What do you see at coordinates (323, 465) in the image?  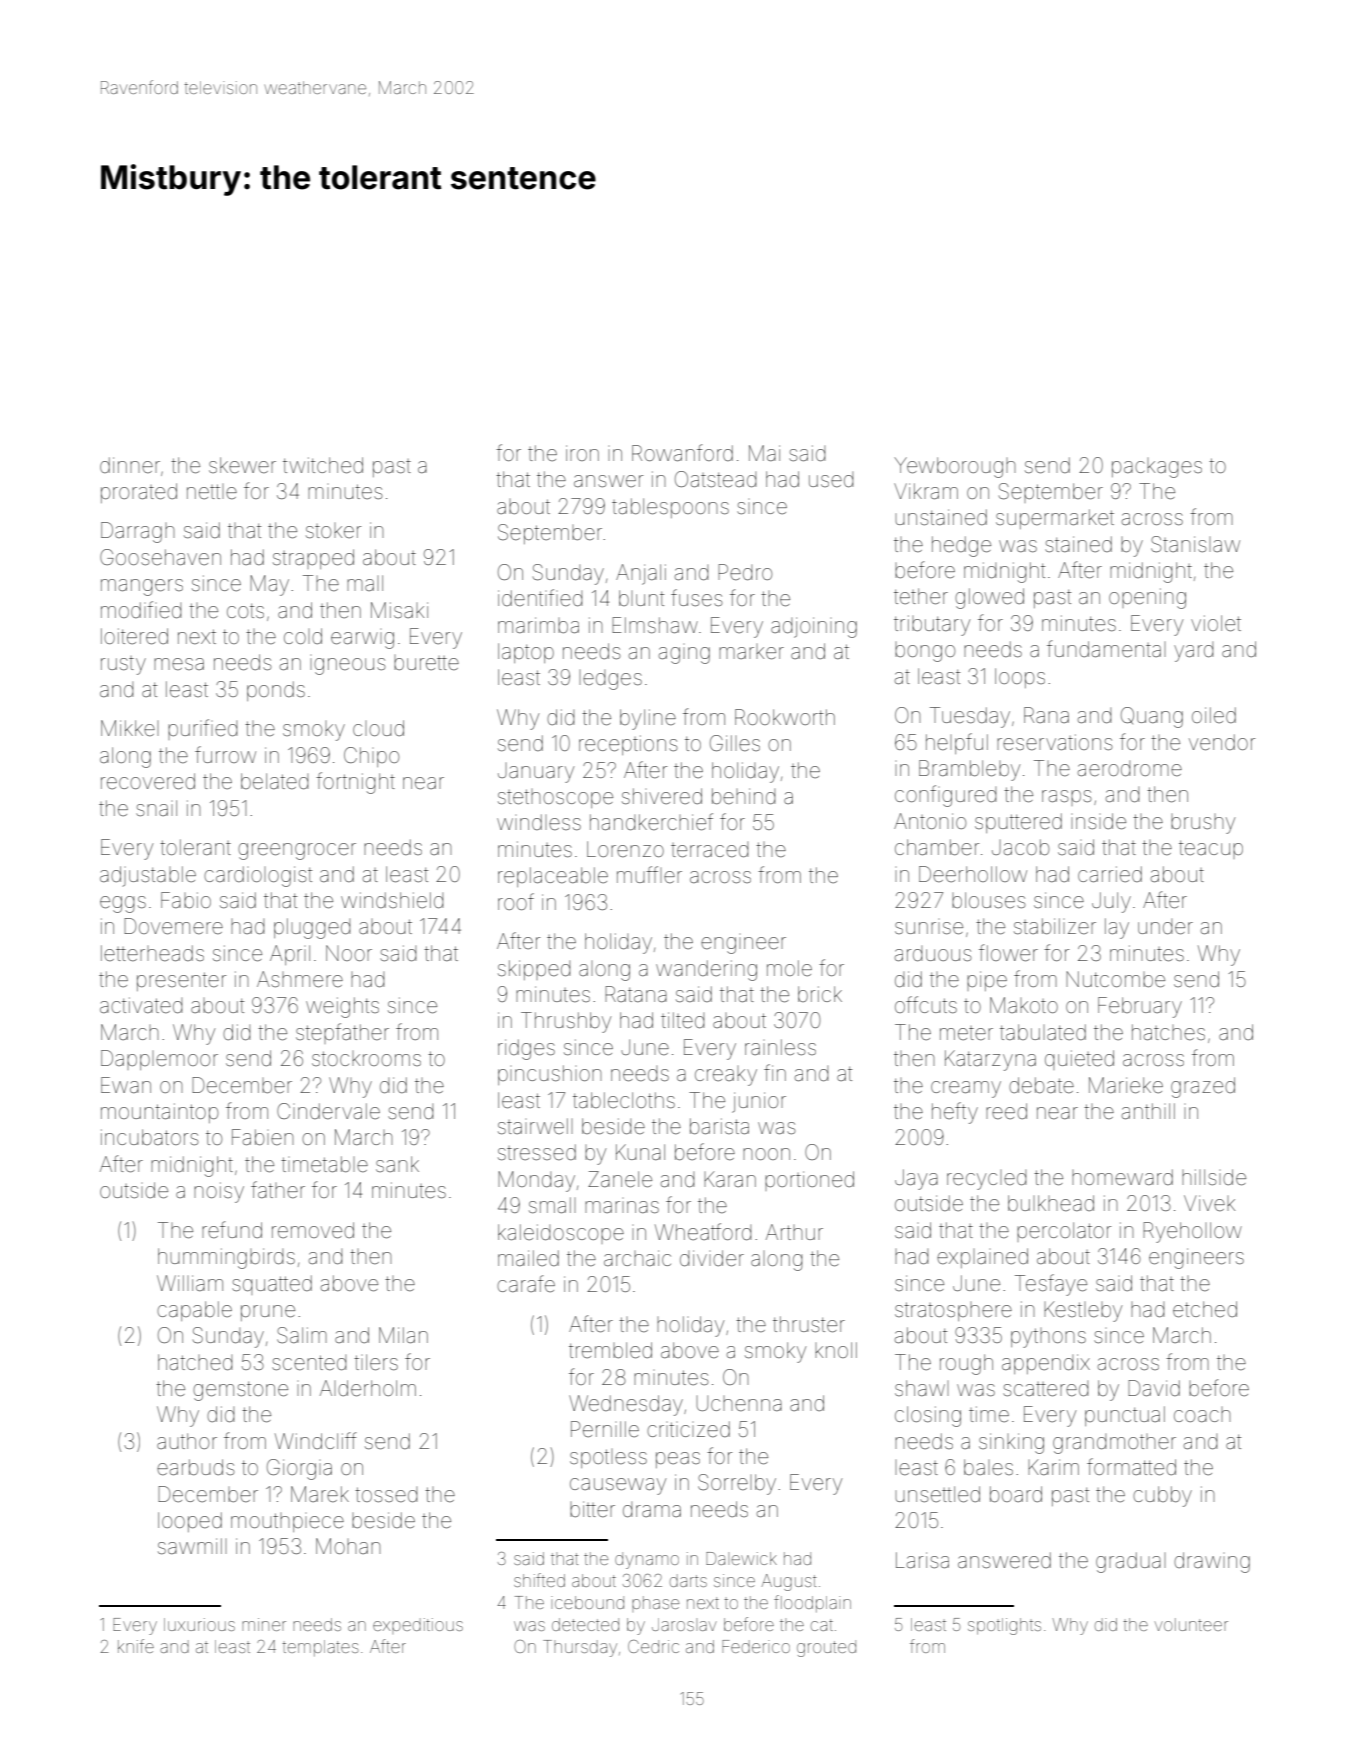 I see `twitched` at bounding box center [323, 465].
